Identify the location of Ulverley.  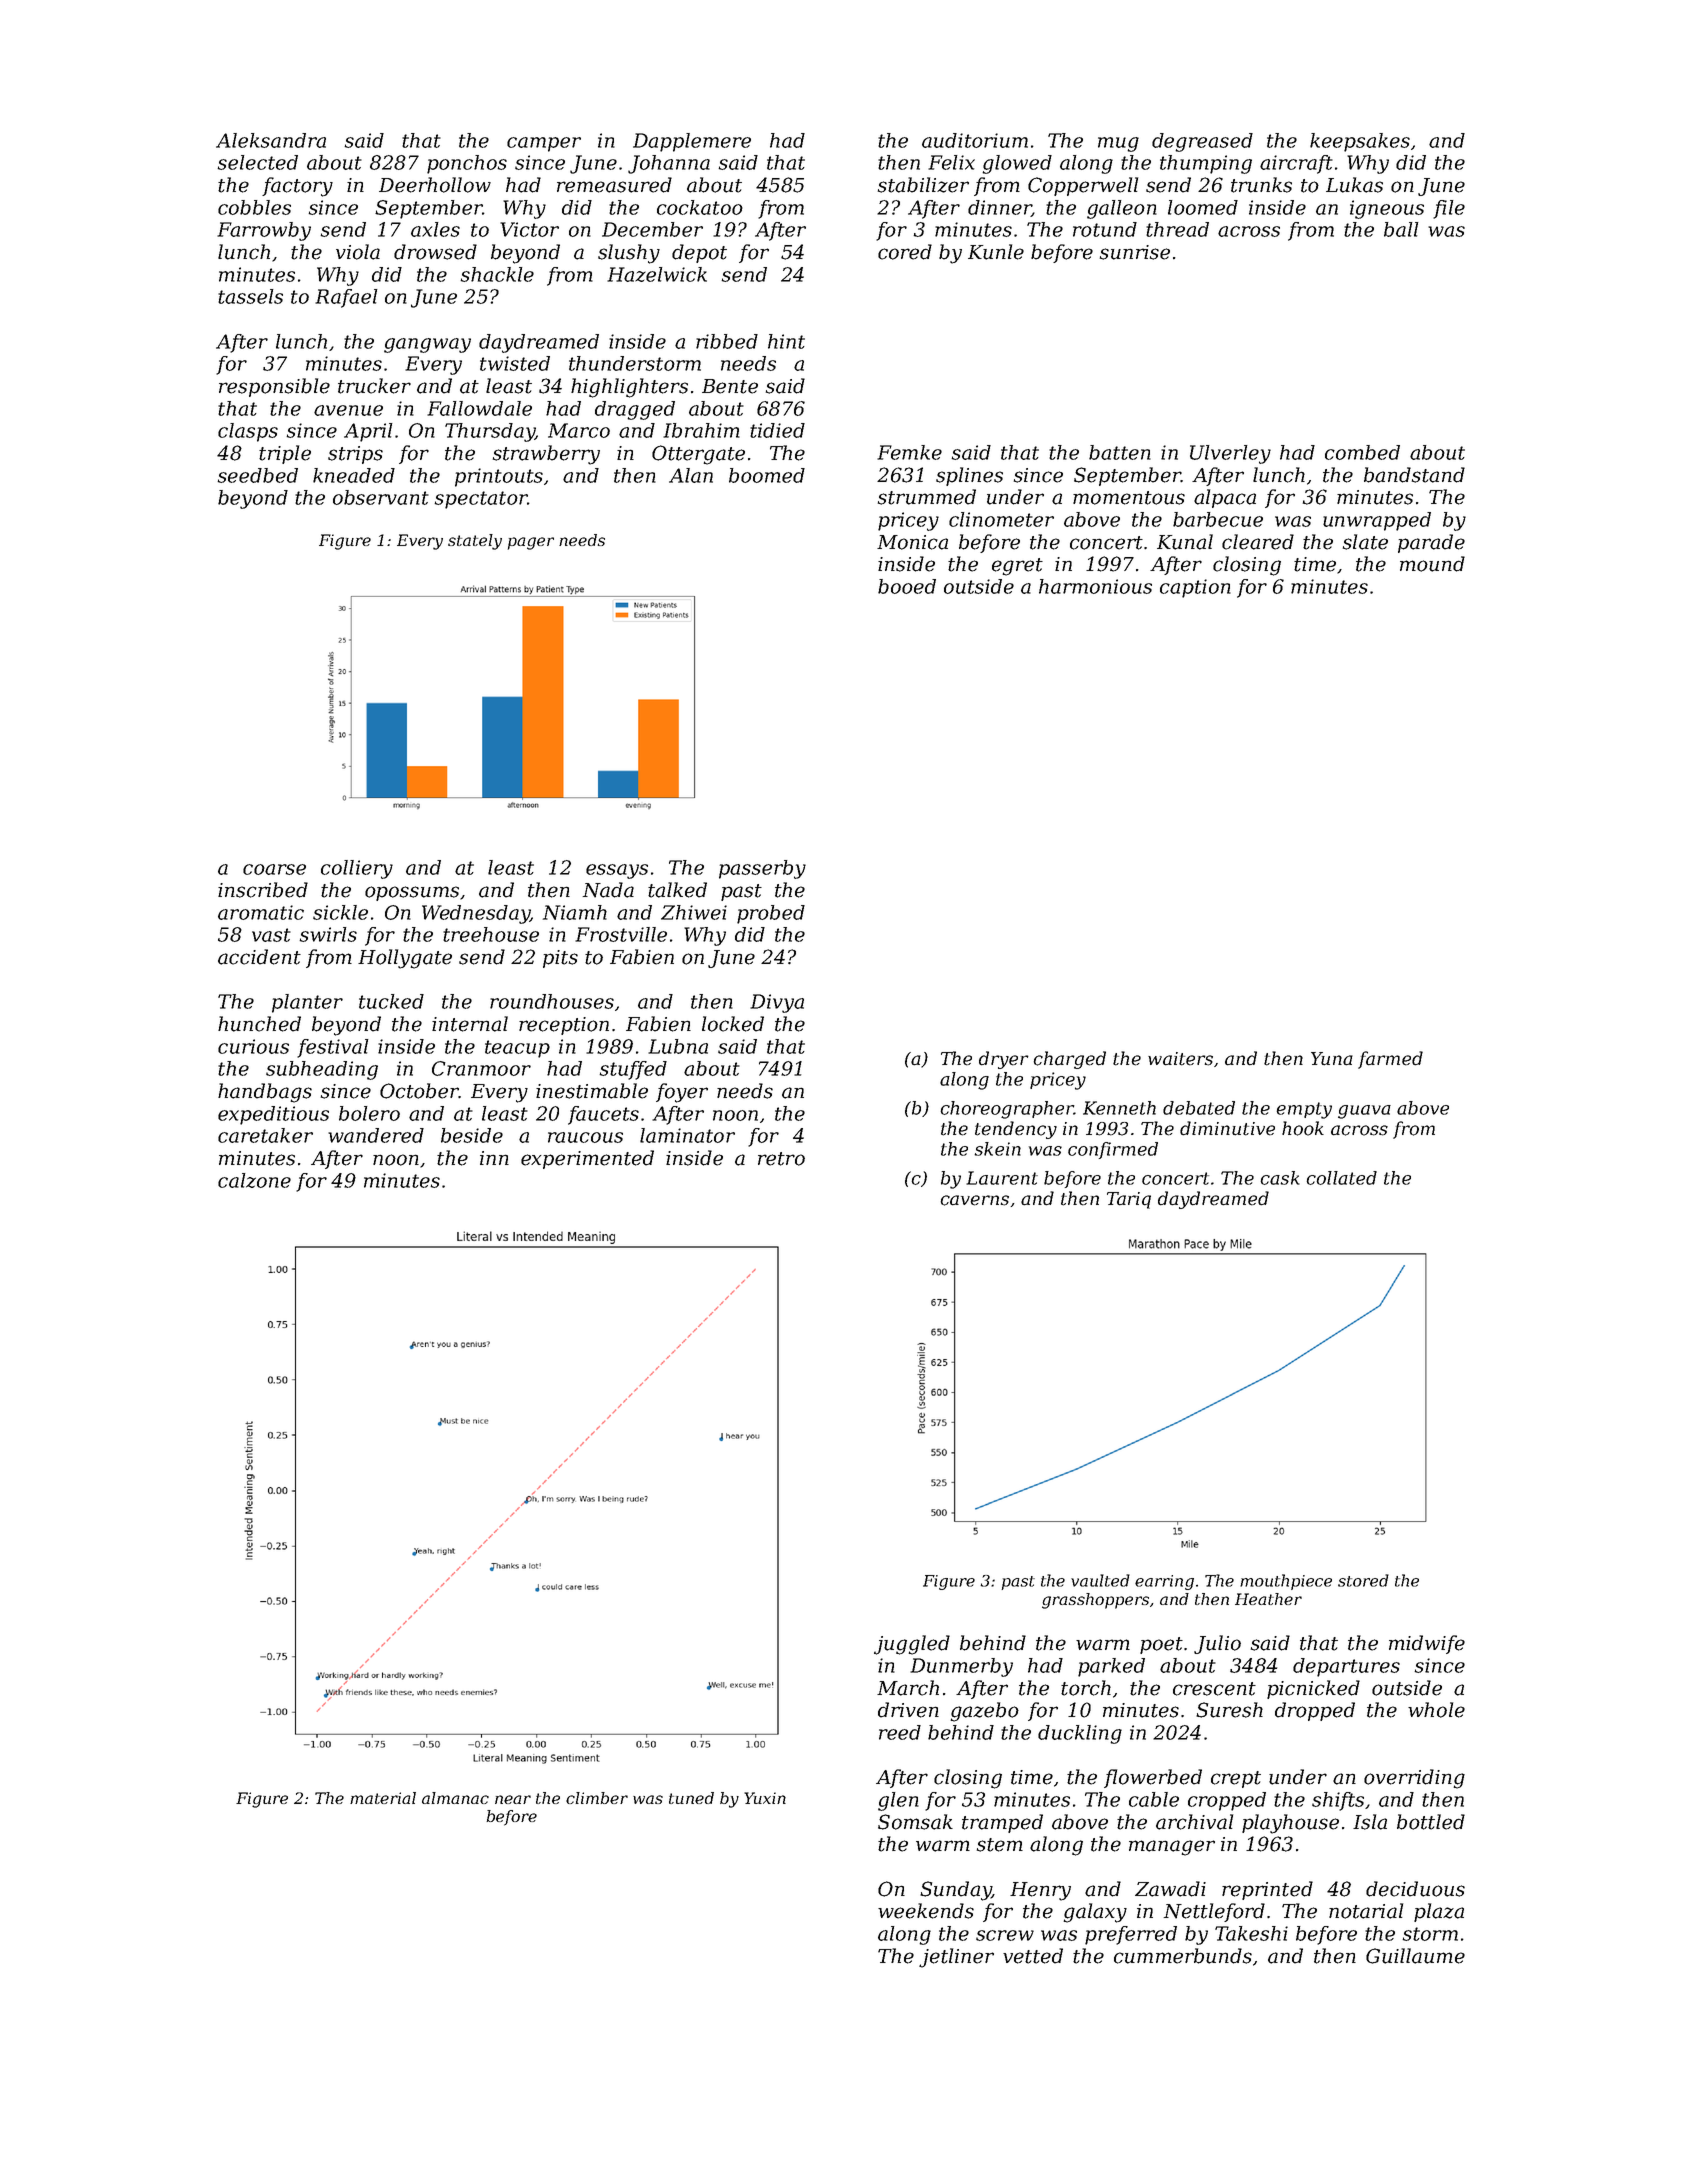
(1230, 454).
